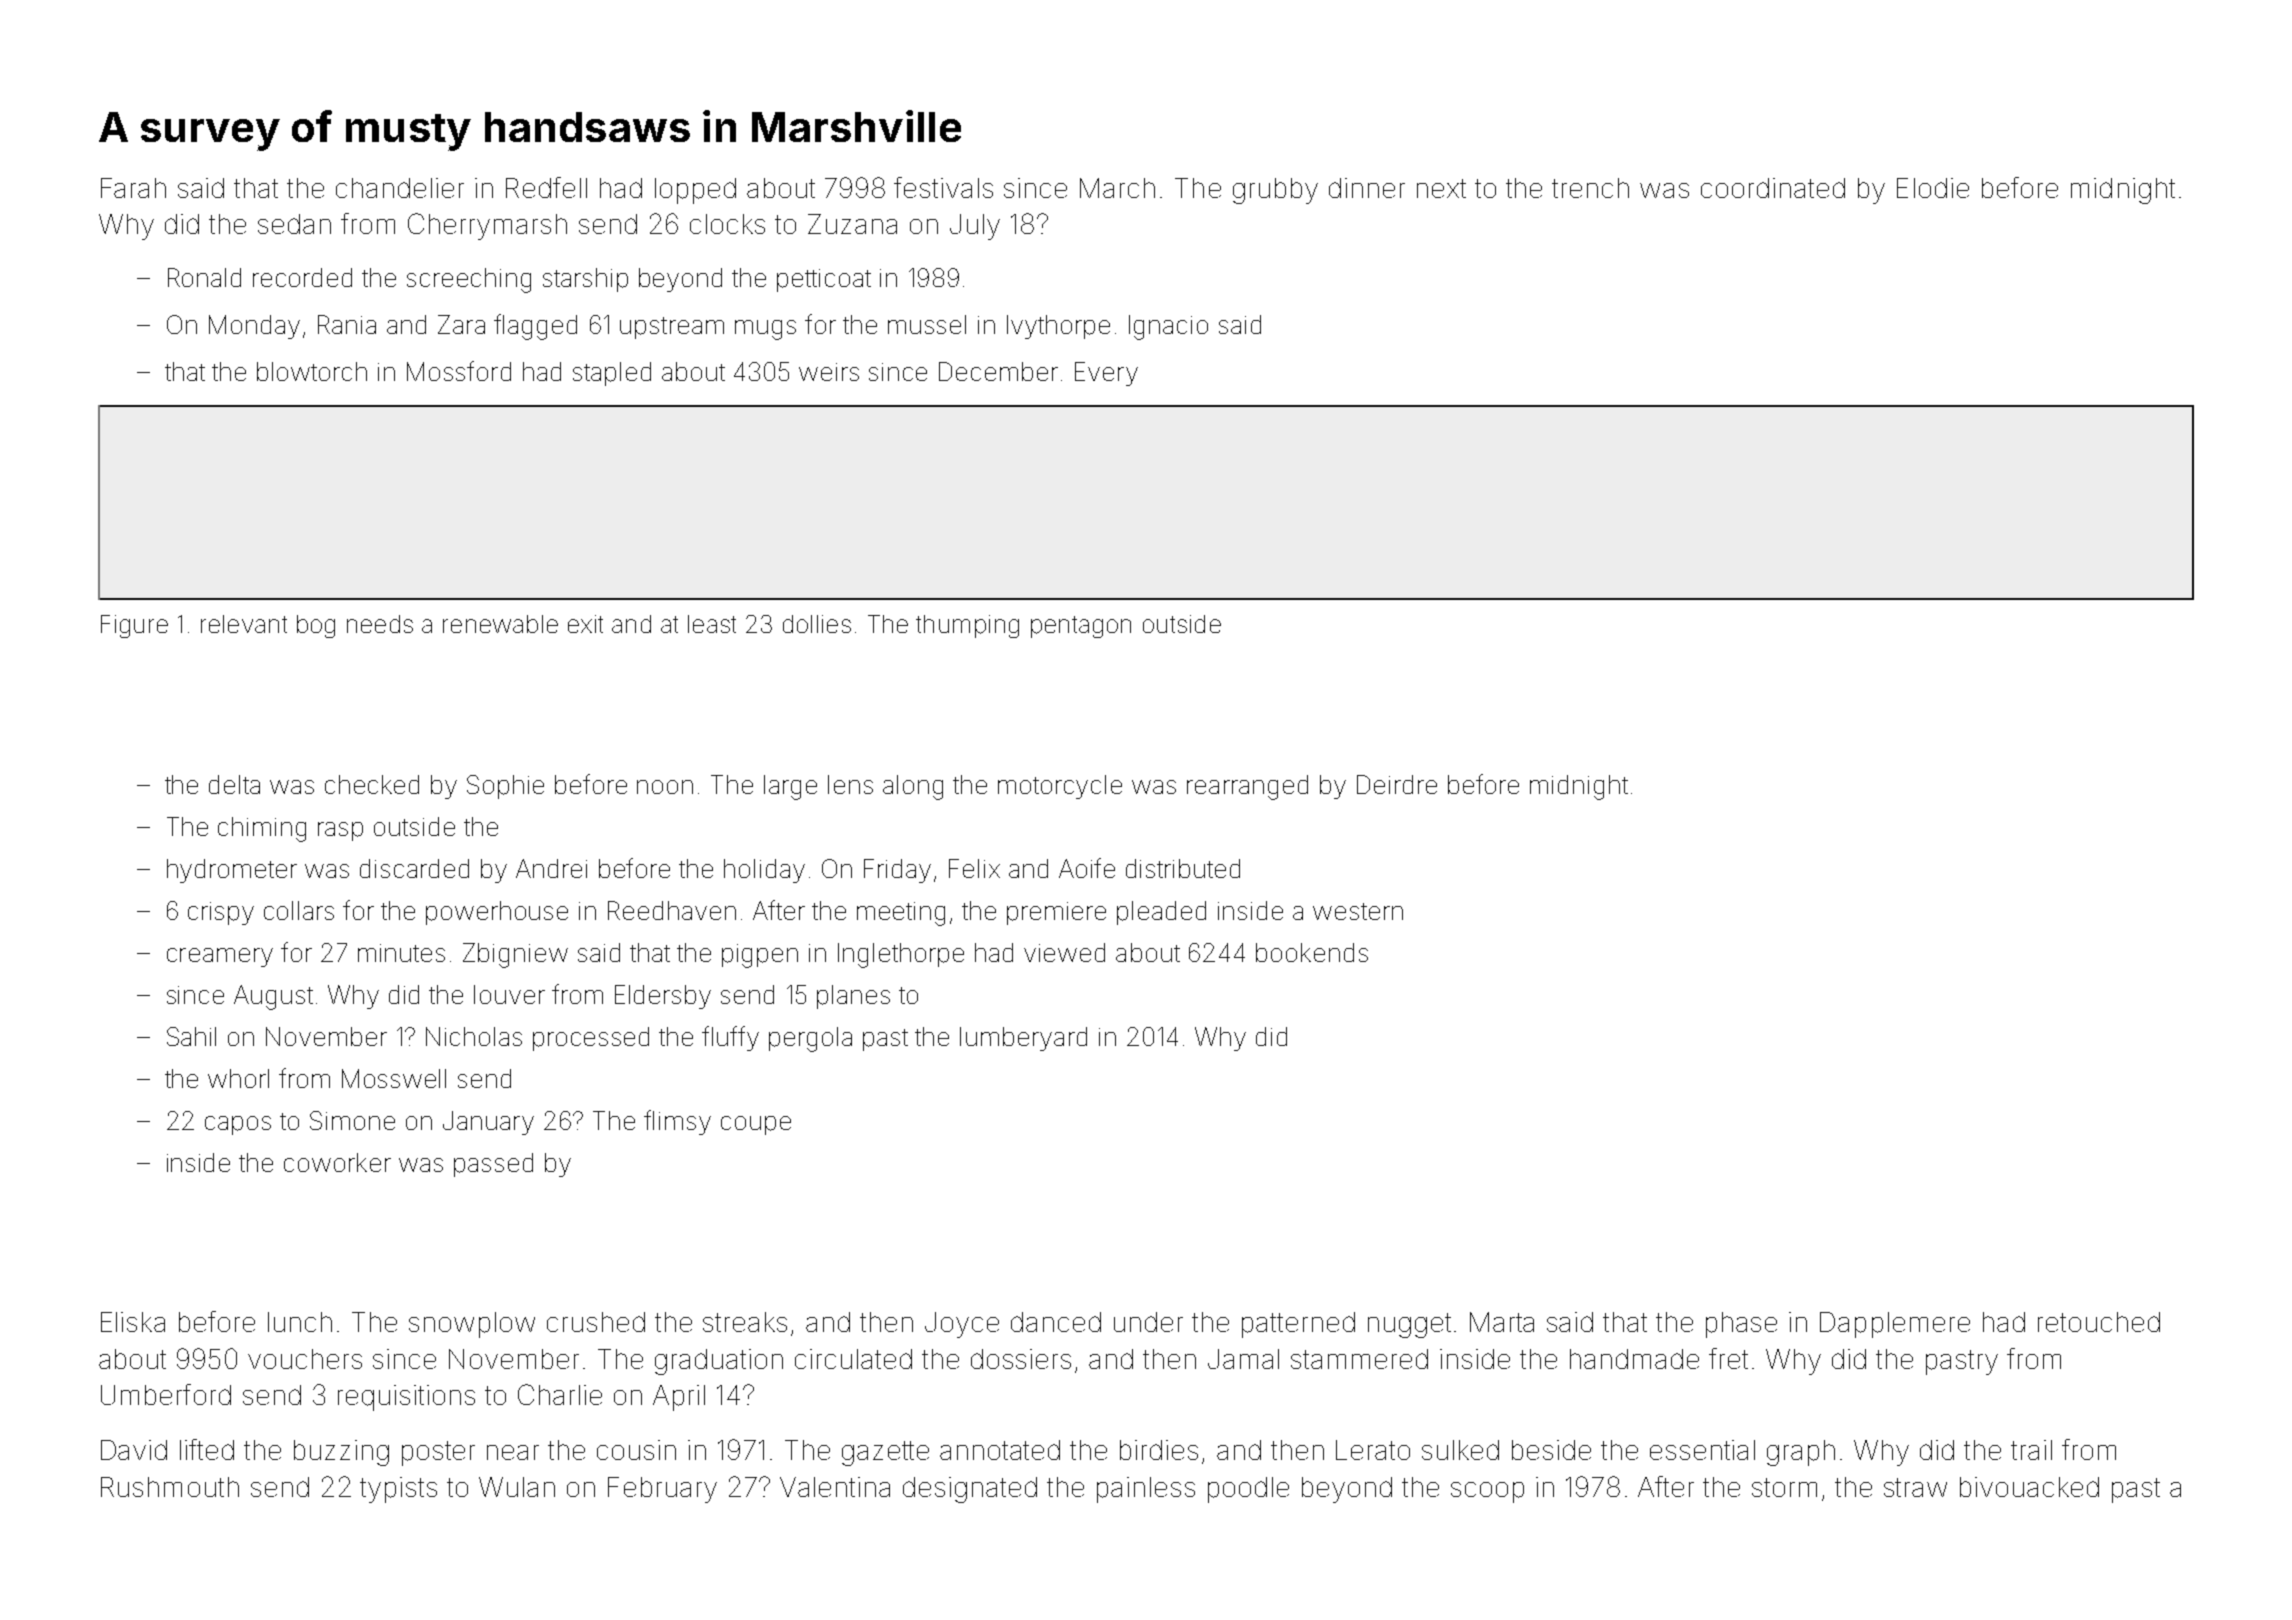 The image size is (2292, 1620). What do you see at coordinates (1933, 188) in the image?
I see `Elodie` at bounding box center [1933, 188].
